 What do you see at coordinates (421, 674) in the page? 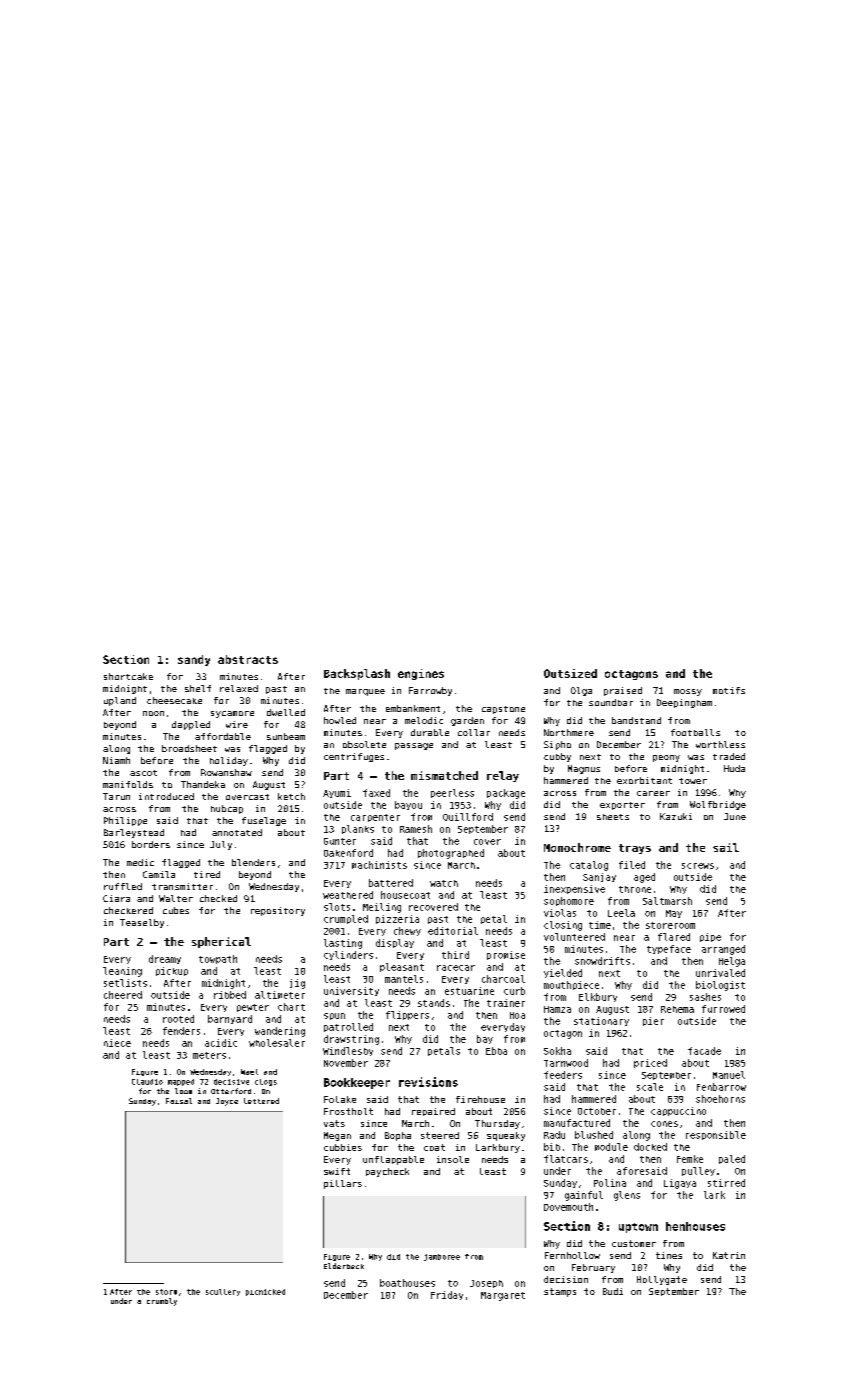
I see `engines` at bounding box center [421, 674].
